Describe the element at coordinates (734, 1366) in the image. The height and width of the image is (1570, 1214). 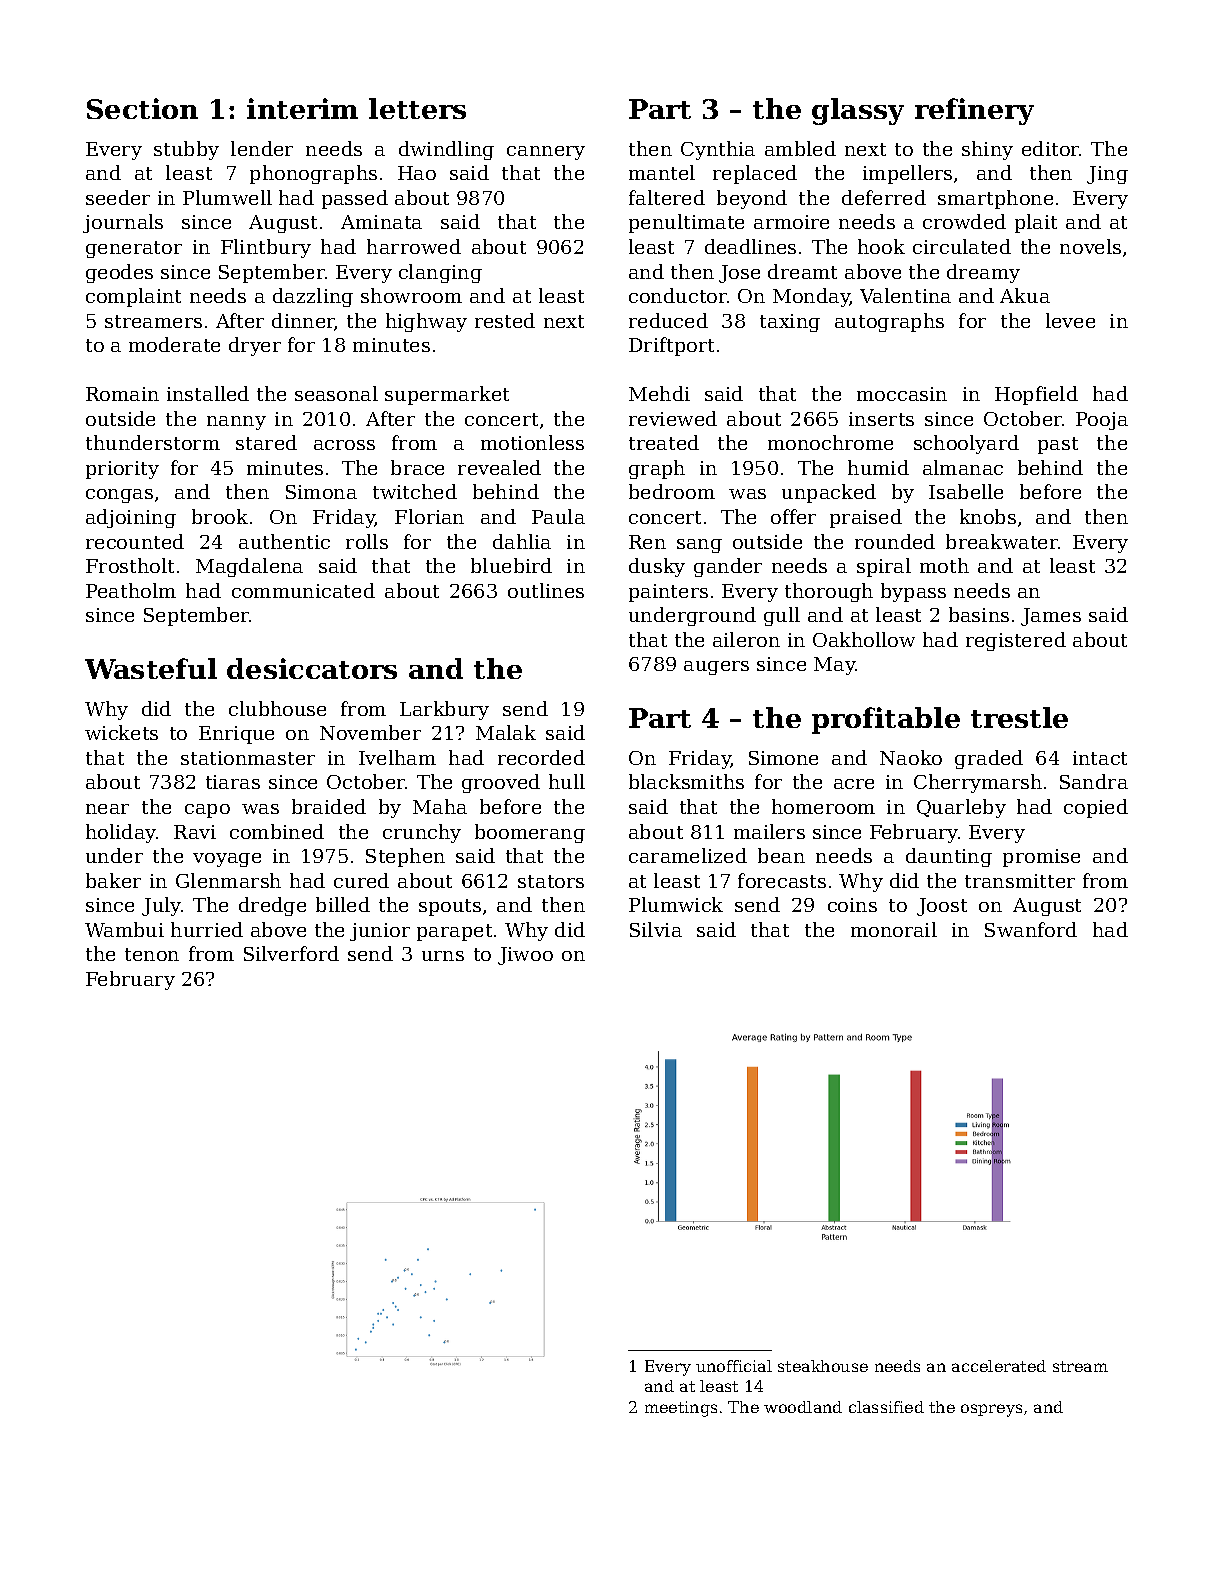
I see `unofficial` at that location.
